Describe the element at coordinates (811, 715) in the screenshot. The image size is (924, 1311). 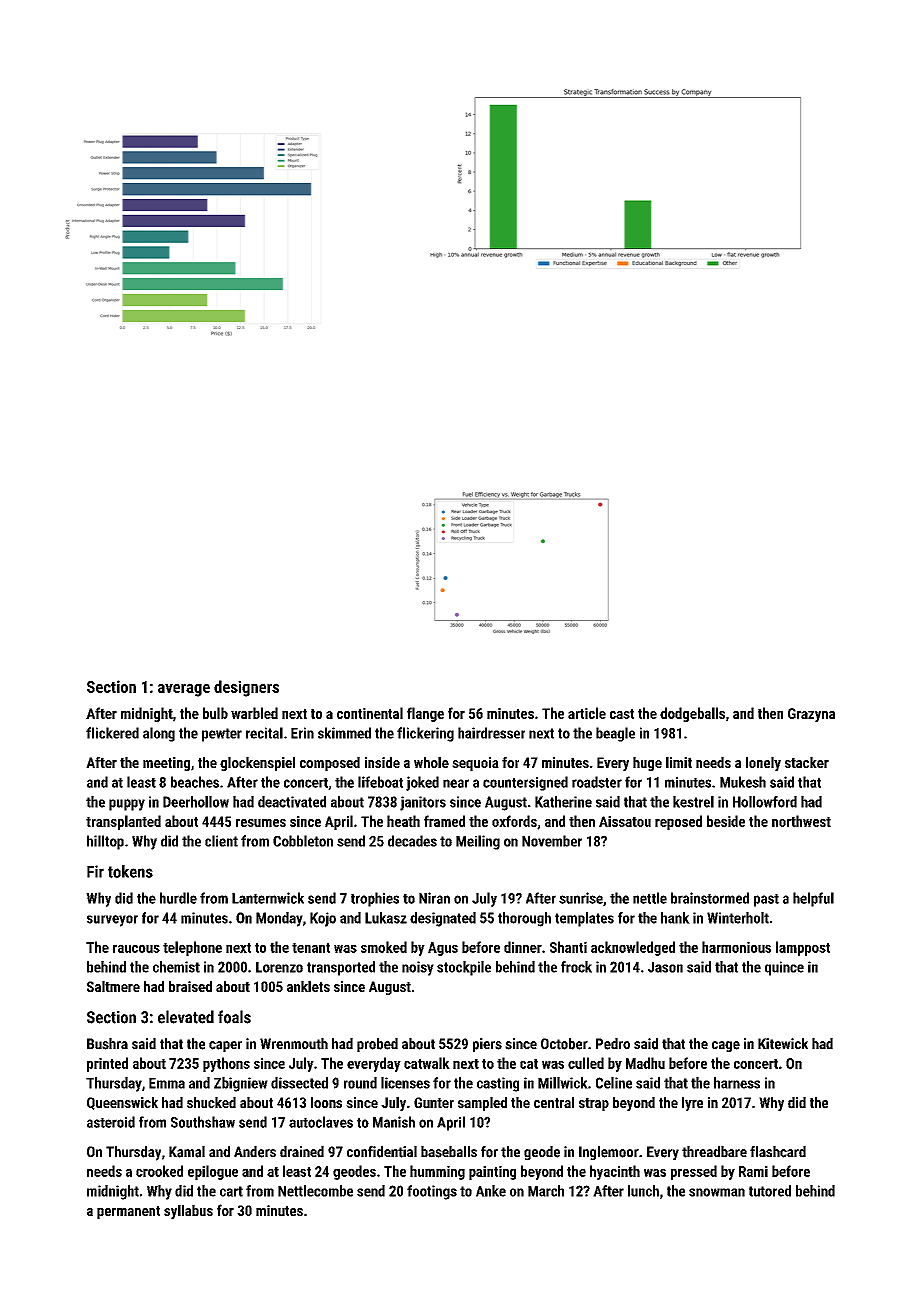
I see `Grazyna` at that location.
